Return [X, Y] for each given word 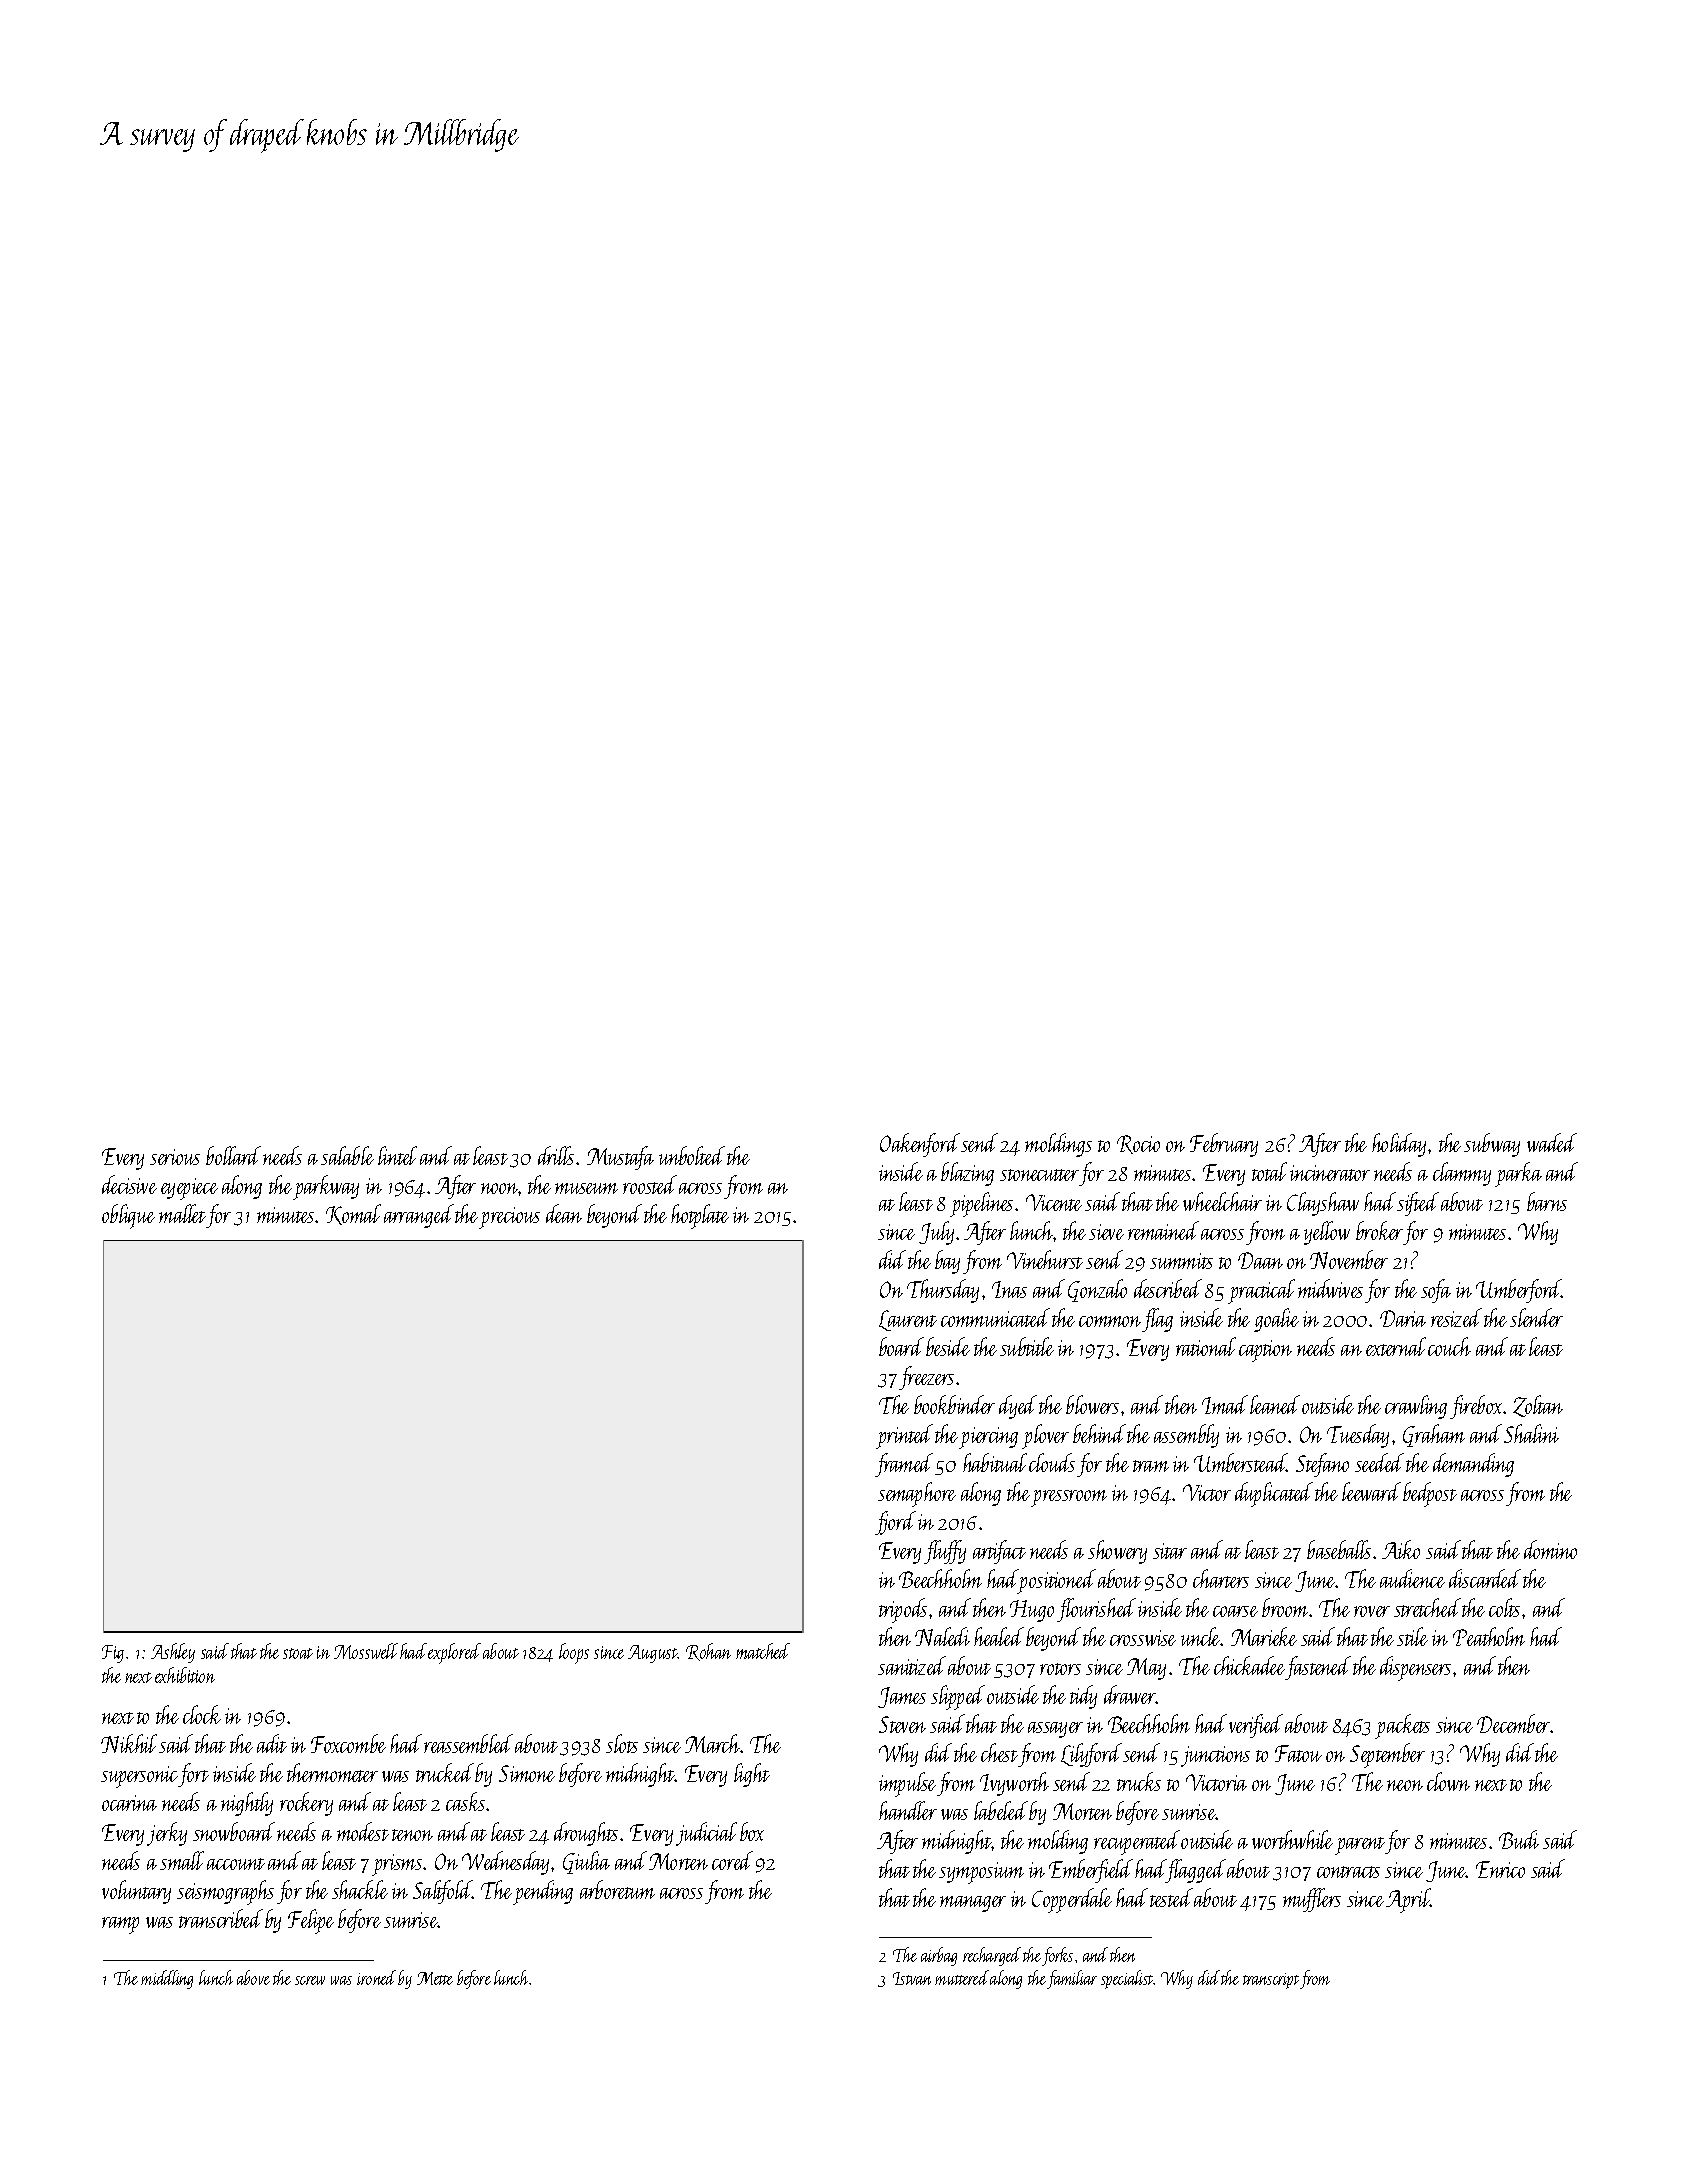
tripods [903, 1610]
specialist [1127, 1979]
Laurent [908, 1320]
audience [1412, 1578]
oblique [128, 1216]
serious [175, 1157]
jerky [167, 1834]
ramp [120, 1925]
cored [732, 1860]
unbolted [692, 1155]
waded [1552, 1142]
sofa [1436, 1291]
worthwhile [1292, 1839]
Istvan [912, 1978]
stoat [298, 1653]
